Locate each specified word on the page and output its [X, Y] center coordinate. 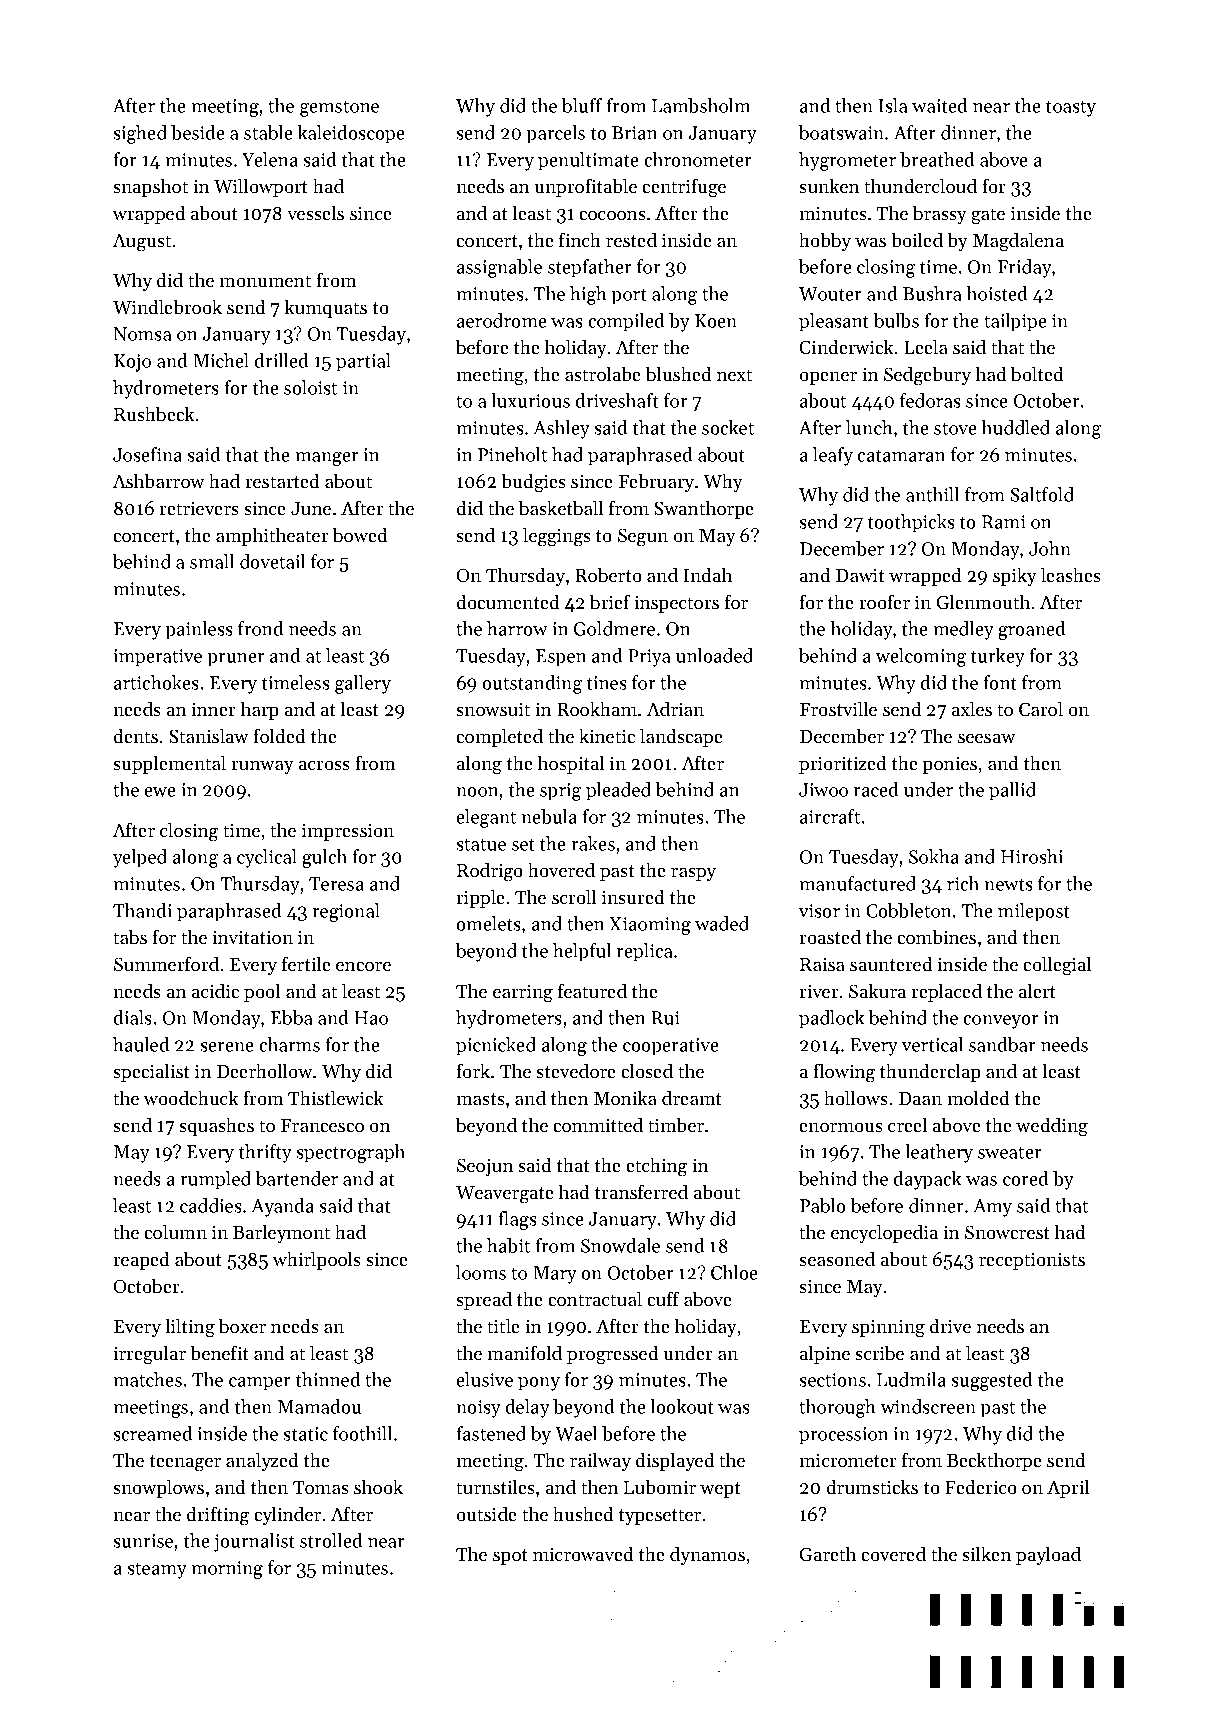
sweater [1010, 1153]
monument [265, 281]
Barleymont [281, 1233]
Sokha [934, 856]
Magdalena [1018, 242]
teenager [185, 1463]
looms [481, 1272]
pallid [1012, 791]
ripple [480, 898]
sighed [140, 134]
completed [499, 737]
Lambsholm [701, 105]
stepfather [590, 268]
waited [939, 105]
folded [279, 736]
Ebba [292, 1017]
